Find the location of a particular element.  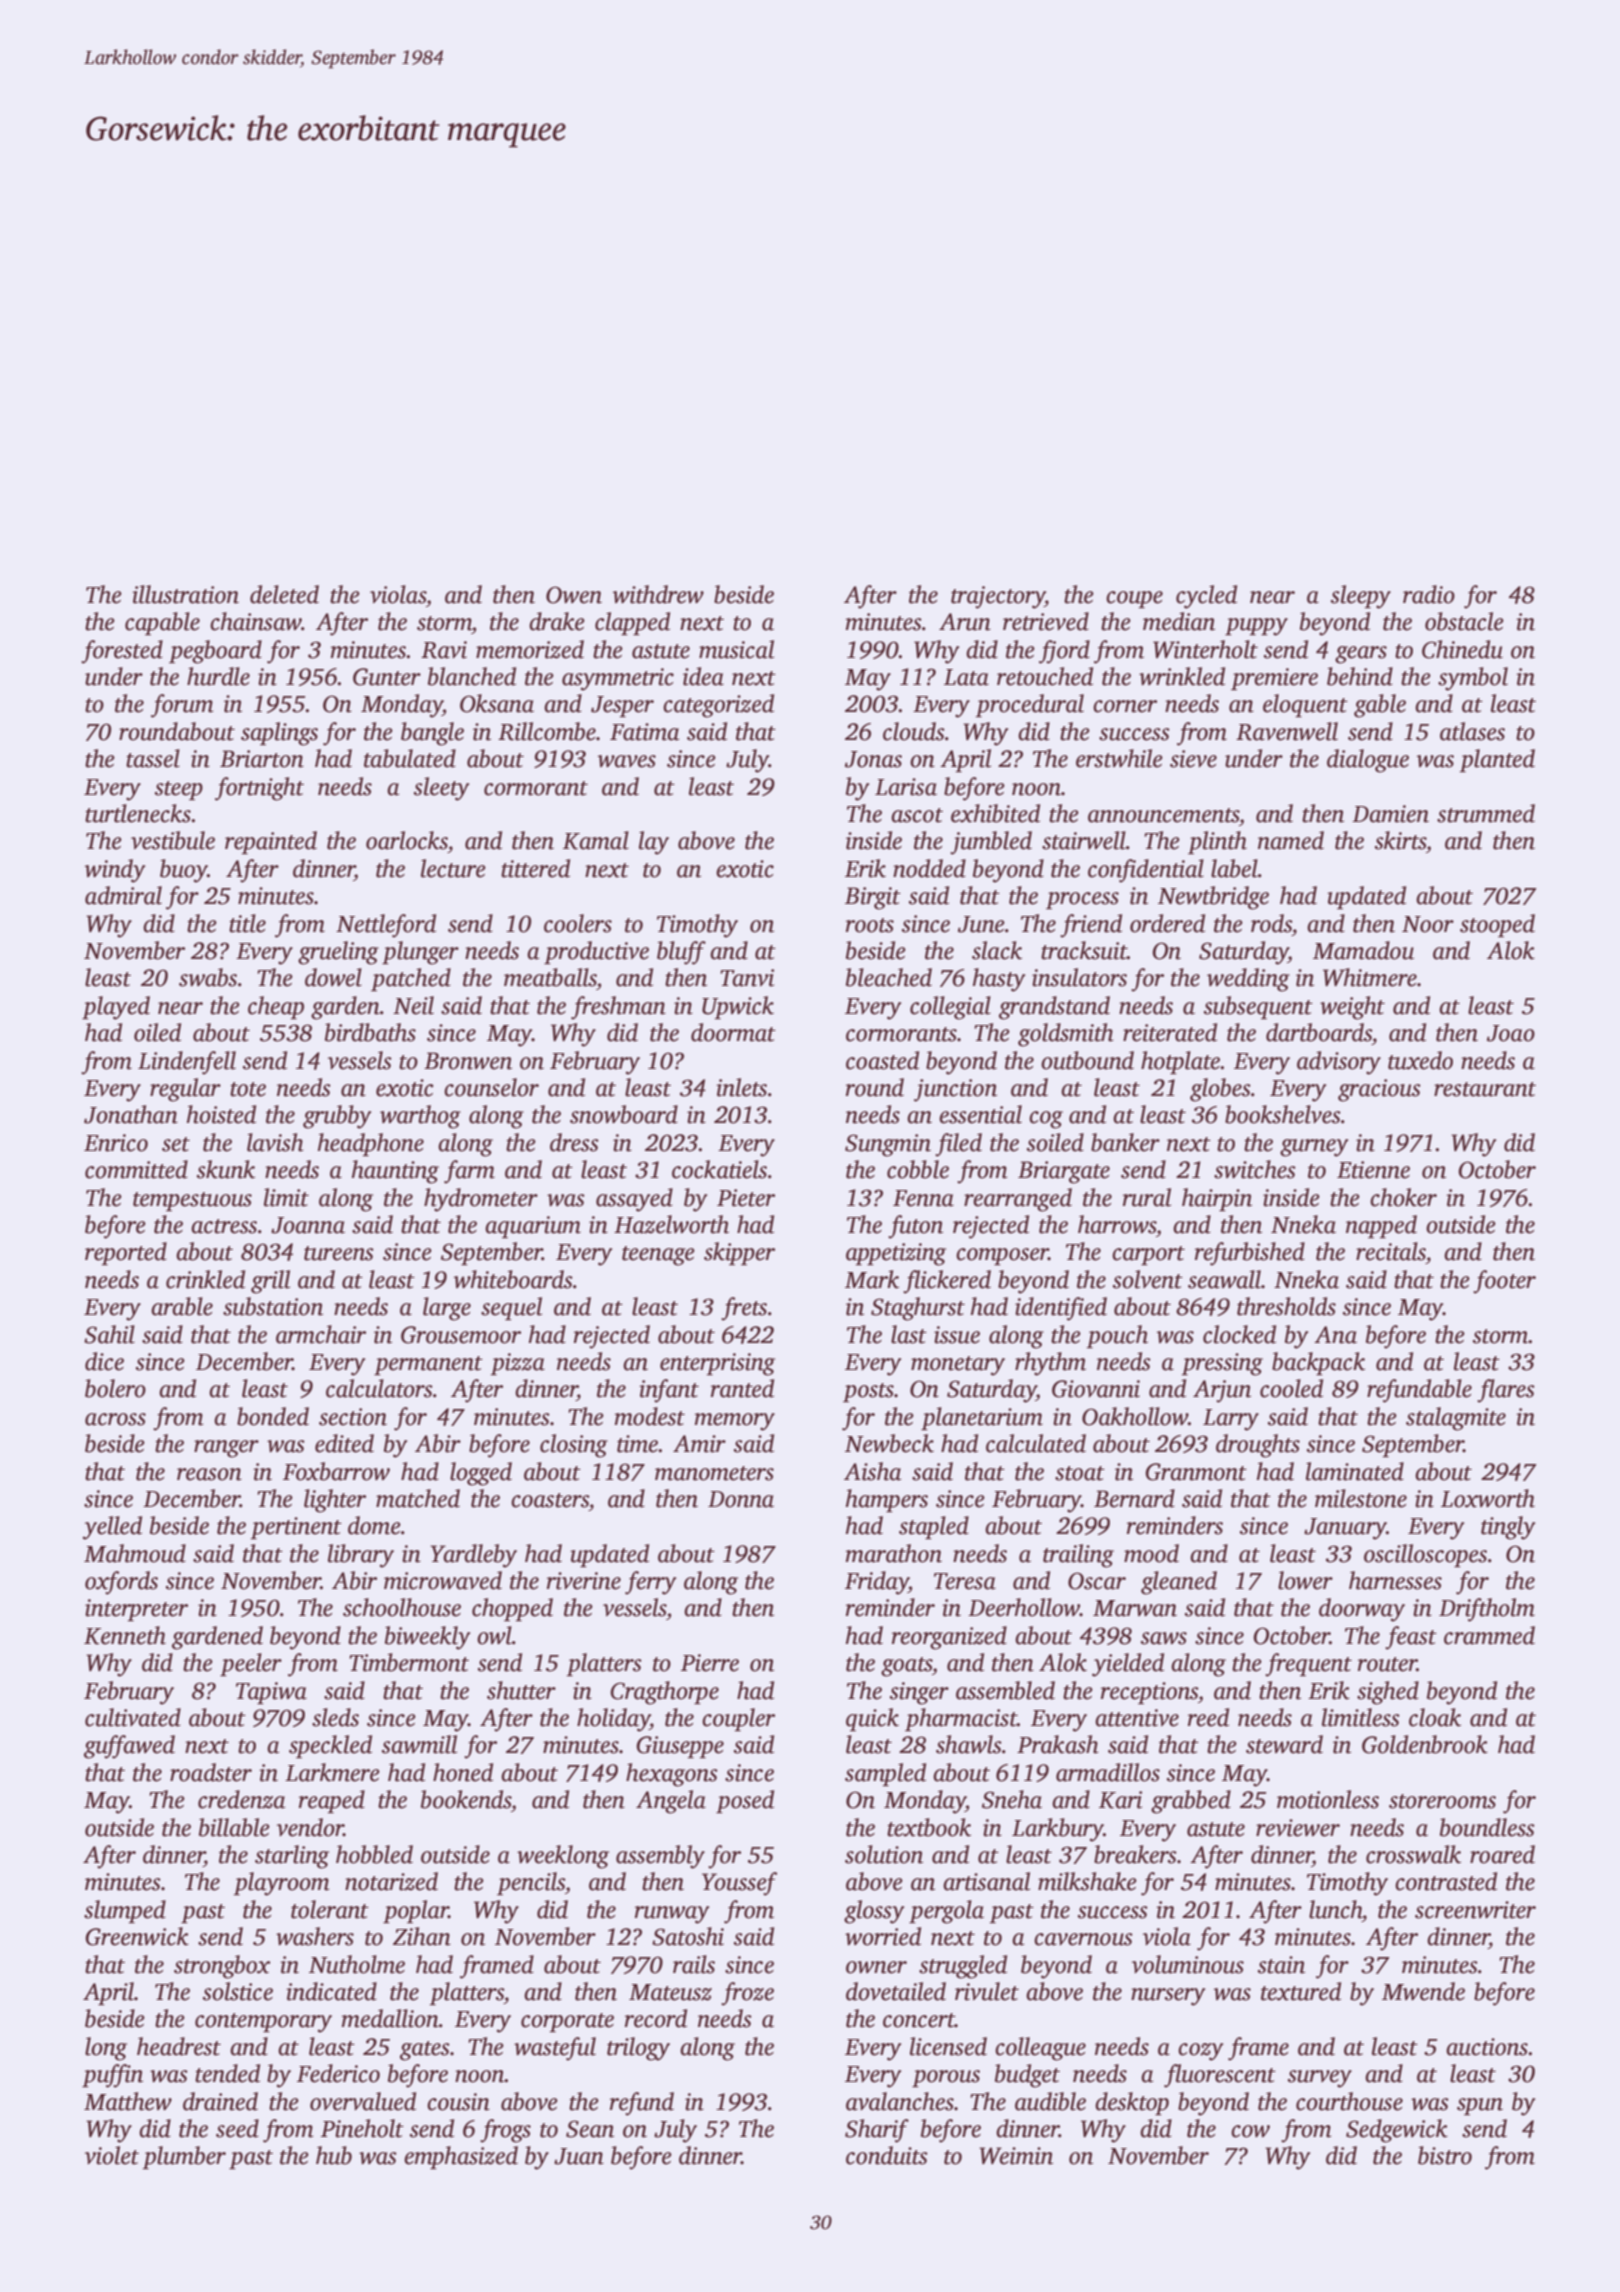

illustration is located at coordinates (185, 594).
